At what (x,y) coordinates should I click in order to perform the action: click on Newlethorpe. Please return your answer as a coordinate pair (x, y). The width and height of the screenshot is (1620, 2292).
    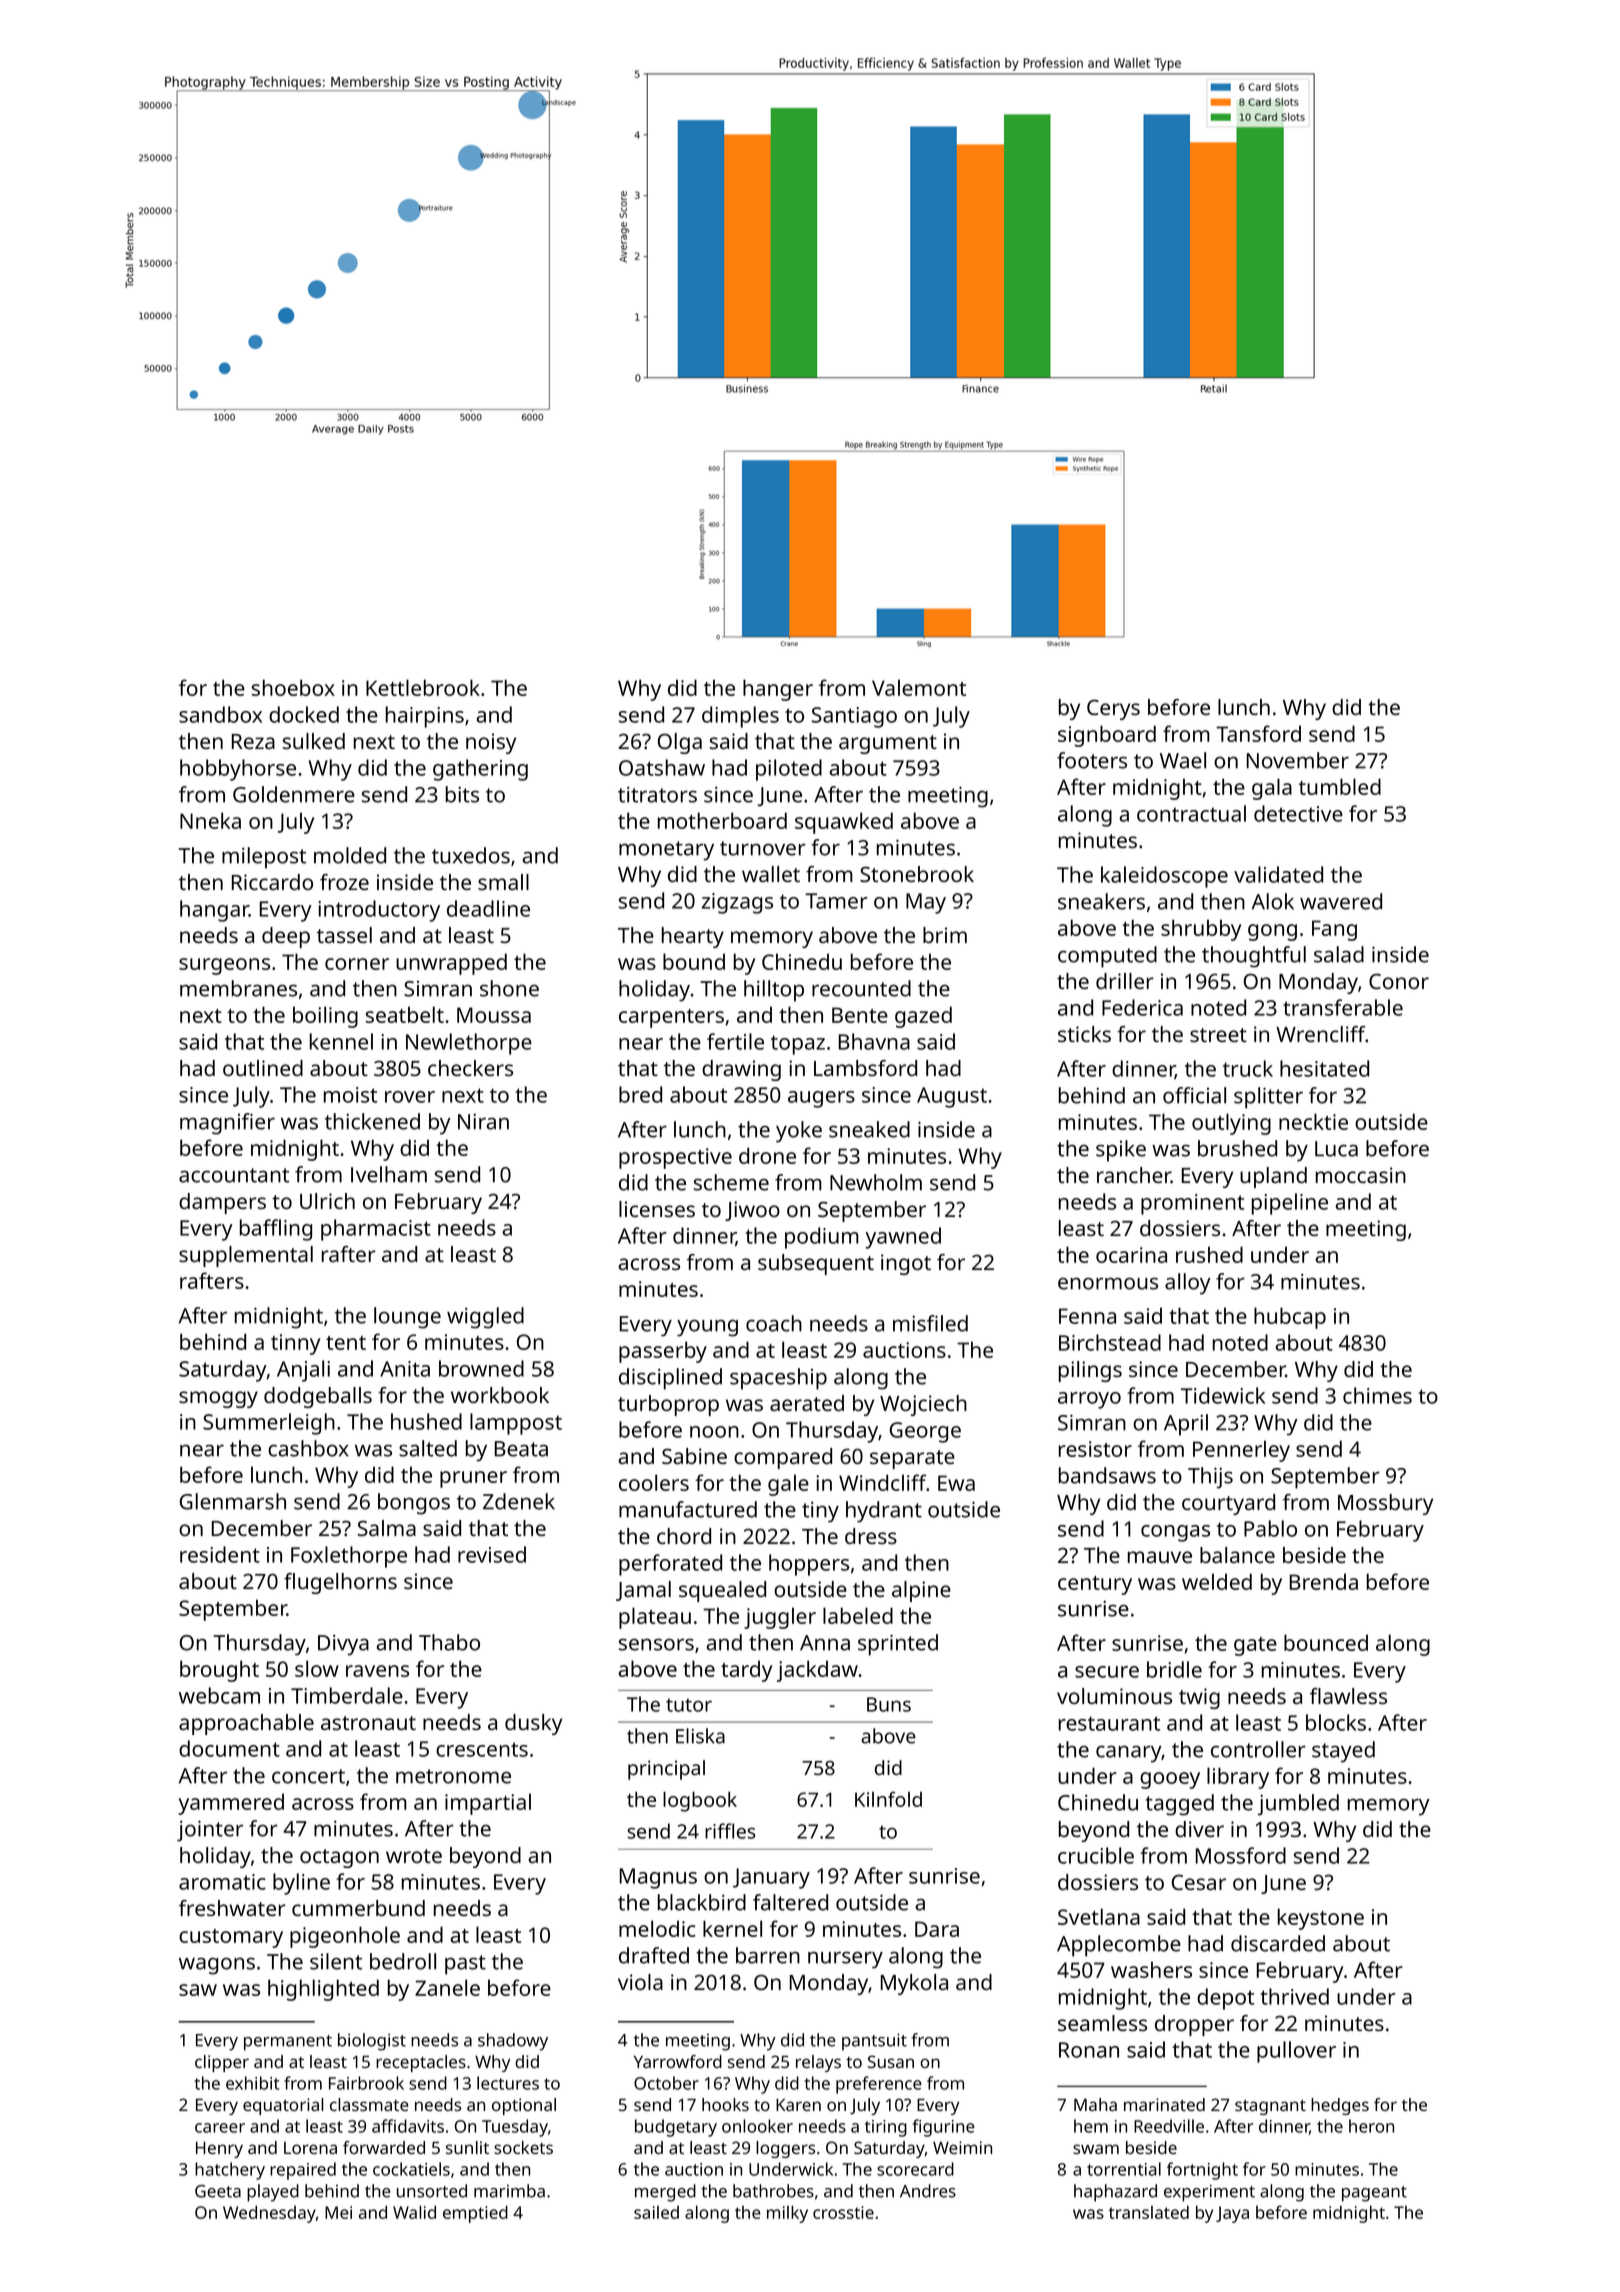
    Looking at the image, I should click on (469, 1044).
